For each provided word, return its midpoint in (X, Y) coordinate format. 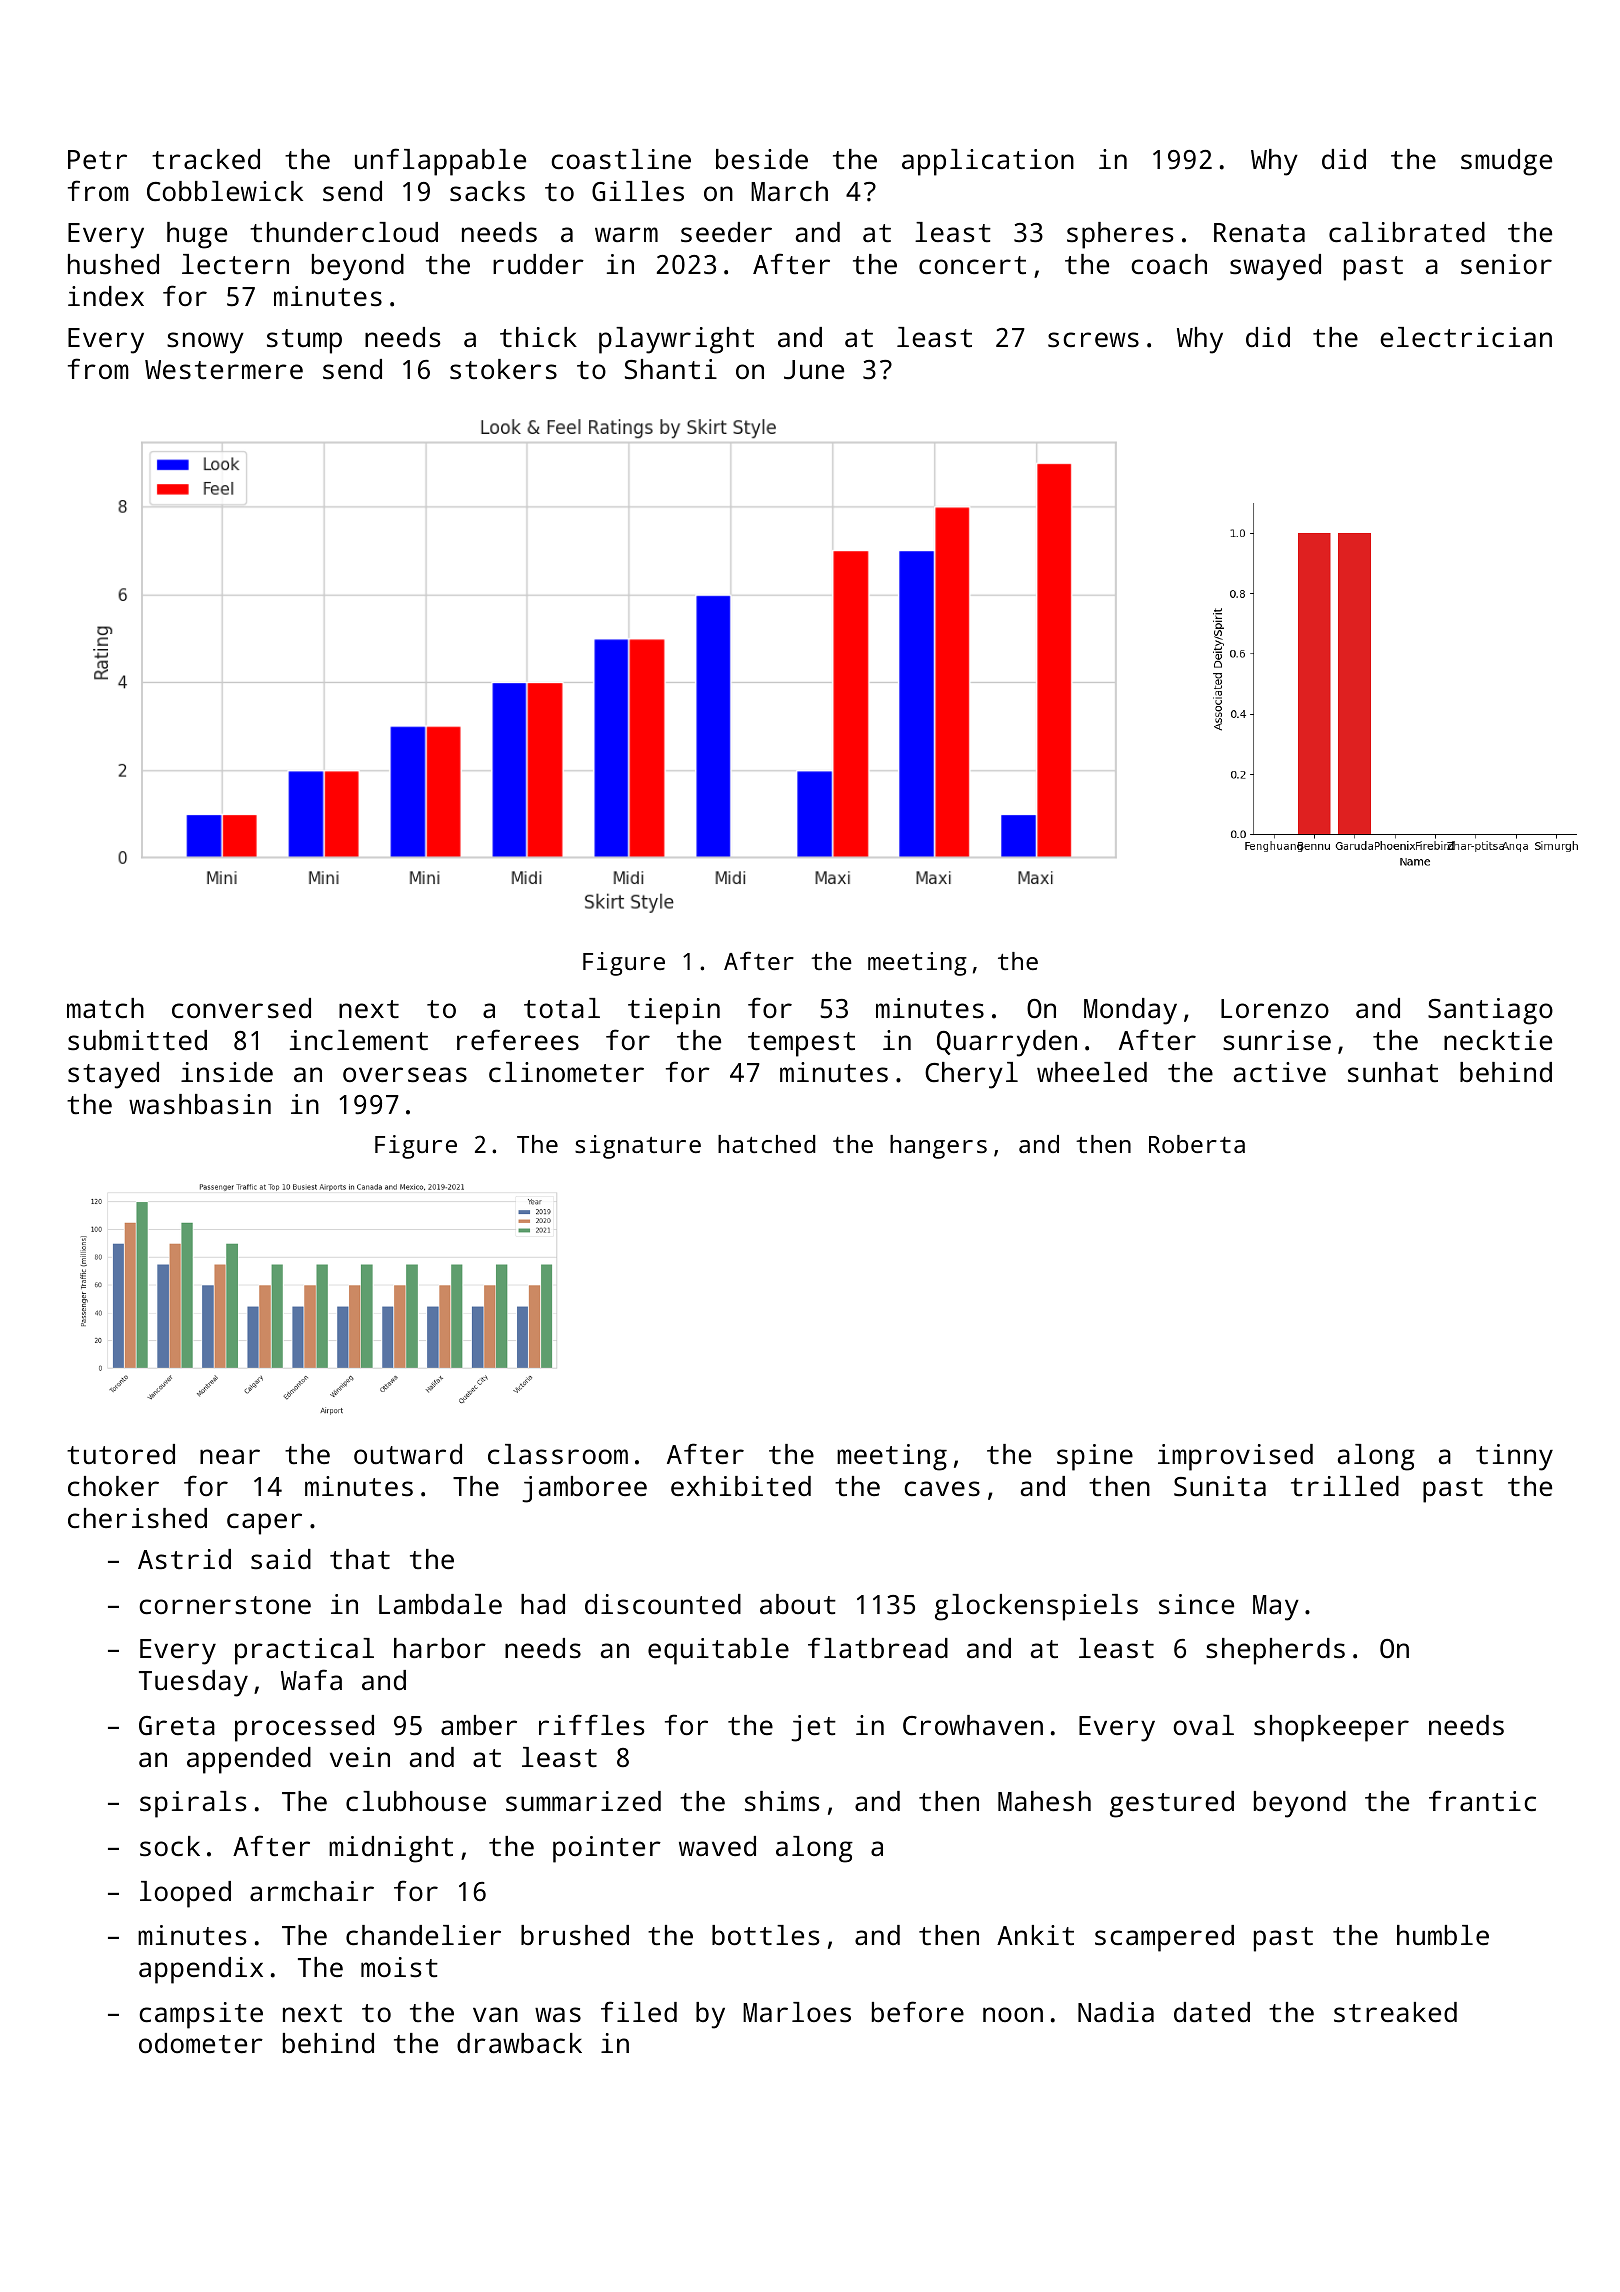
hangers (938, 1147)
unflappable (440, 162)
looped (185, 1894)
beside (762, 159)
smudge (1506, 162)
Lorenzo (1275, 1008)
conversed (241, 1008)
